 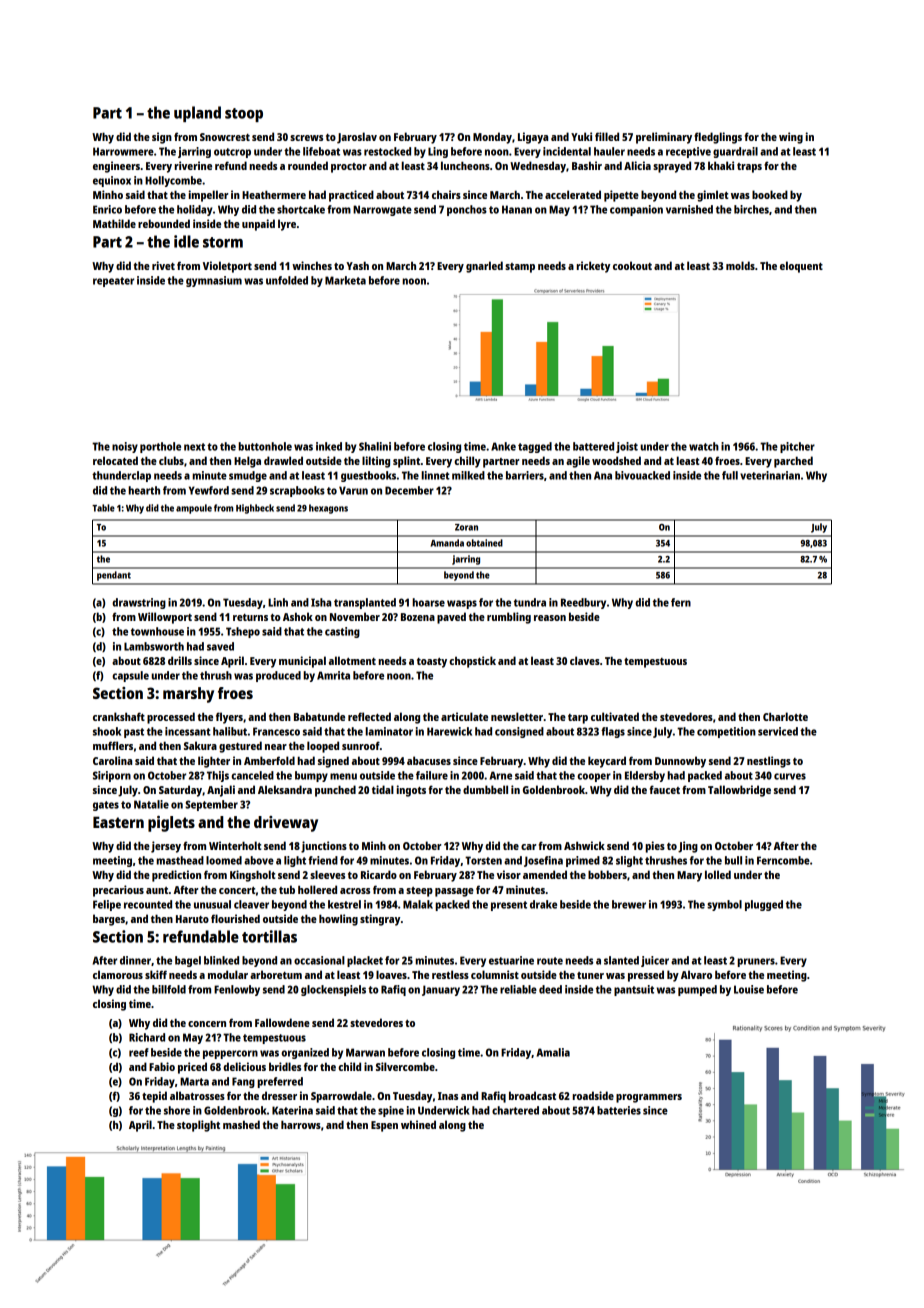 I want to click on Heathermere, so click(x=274, y=194).
